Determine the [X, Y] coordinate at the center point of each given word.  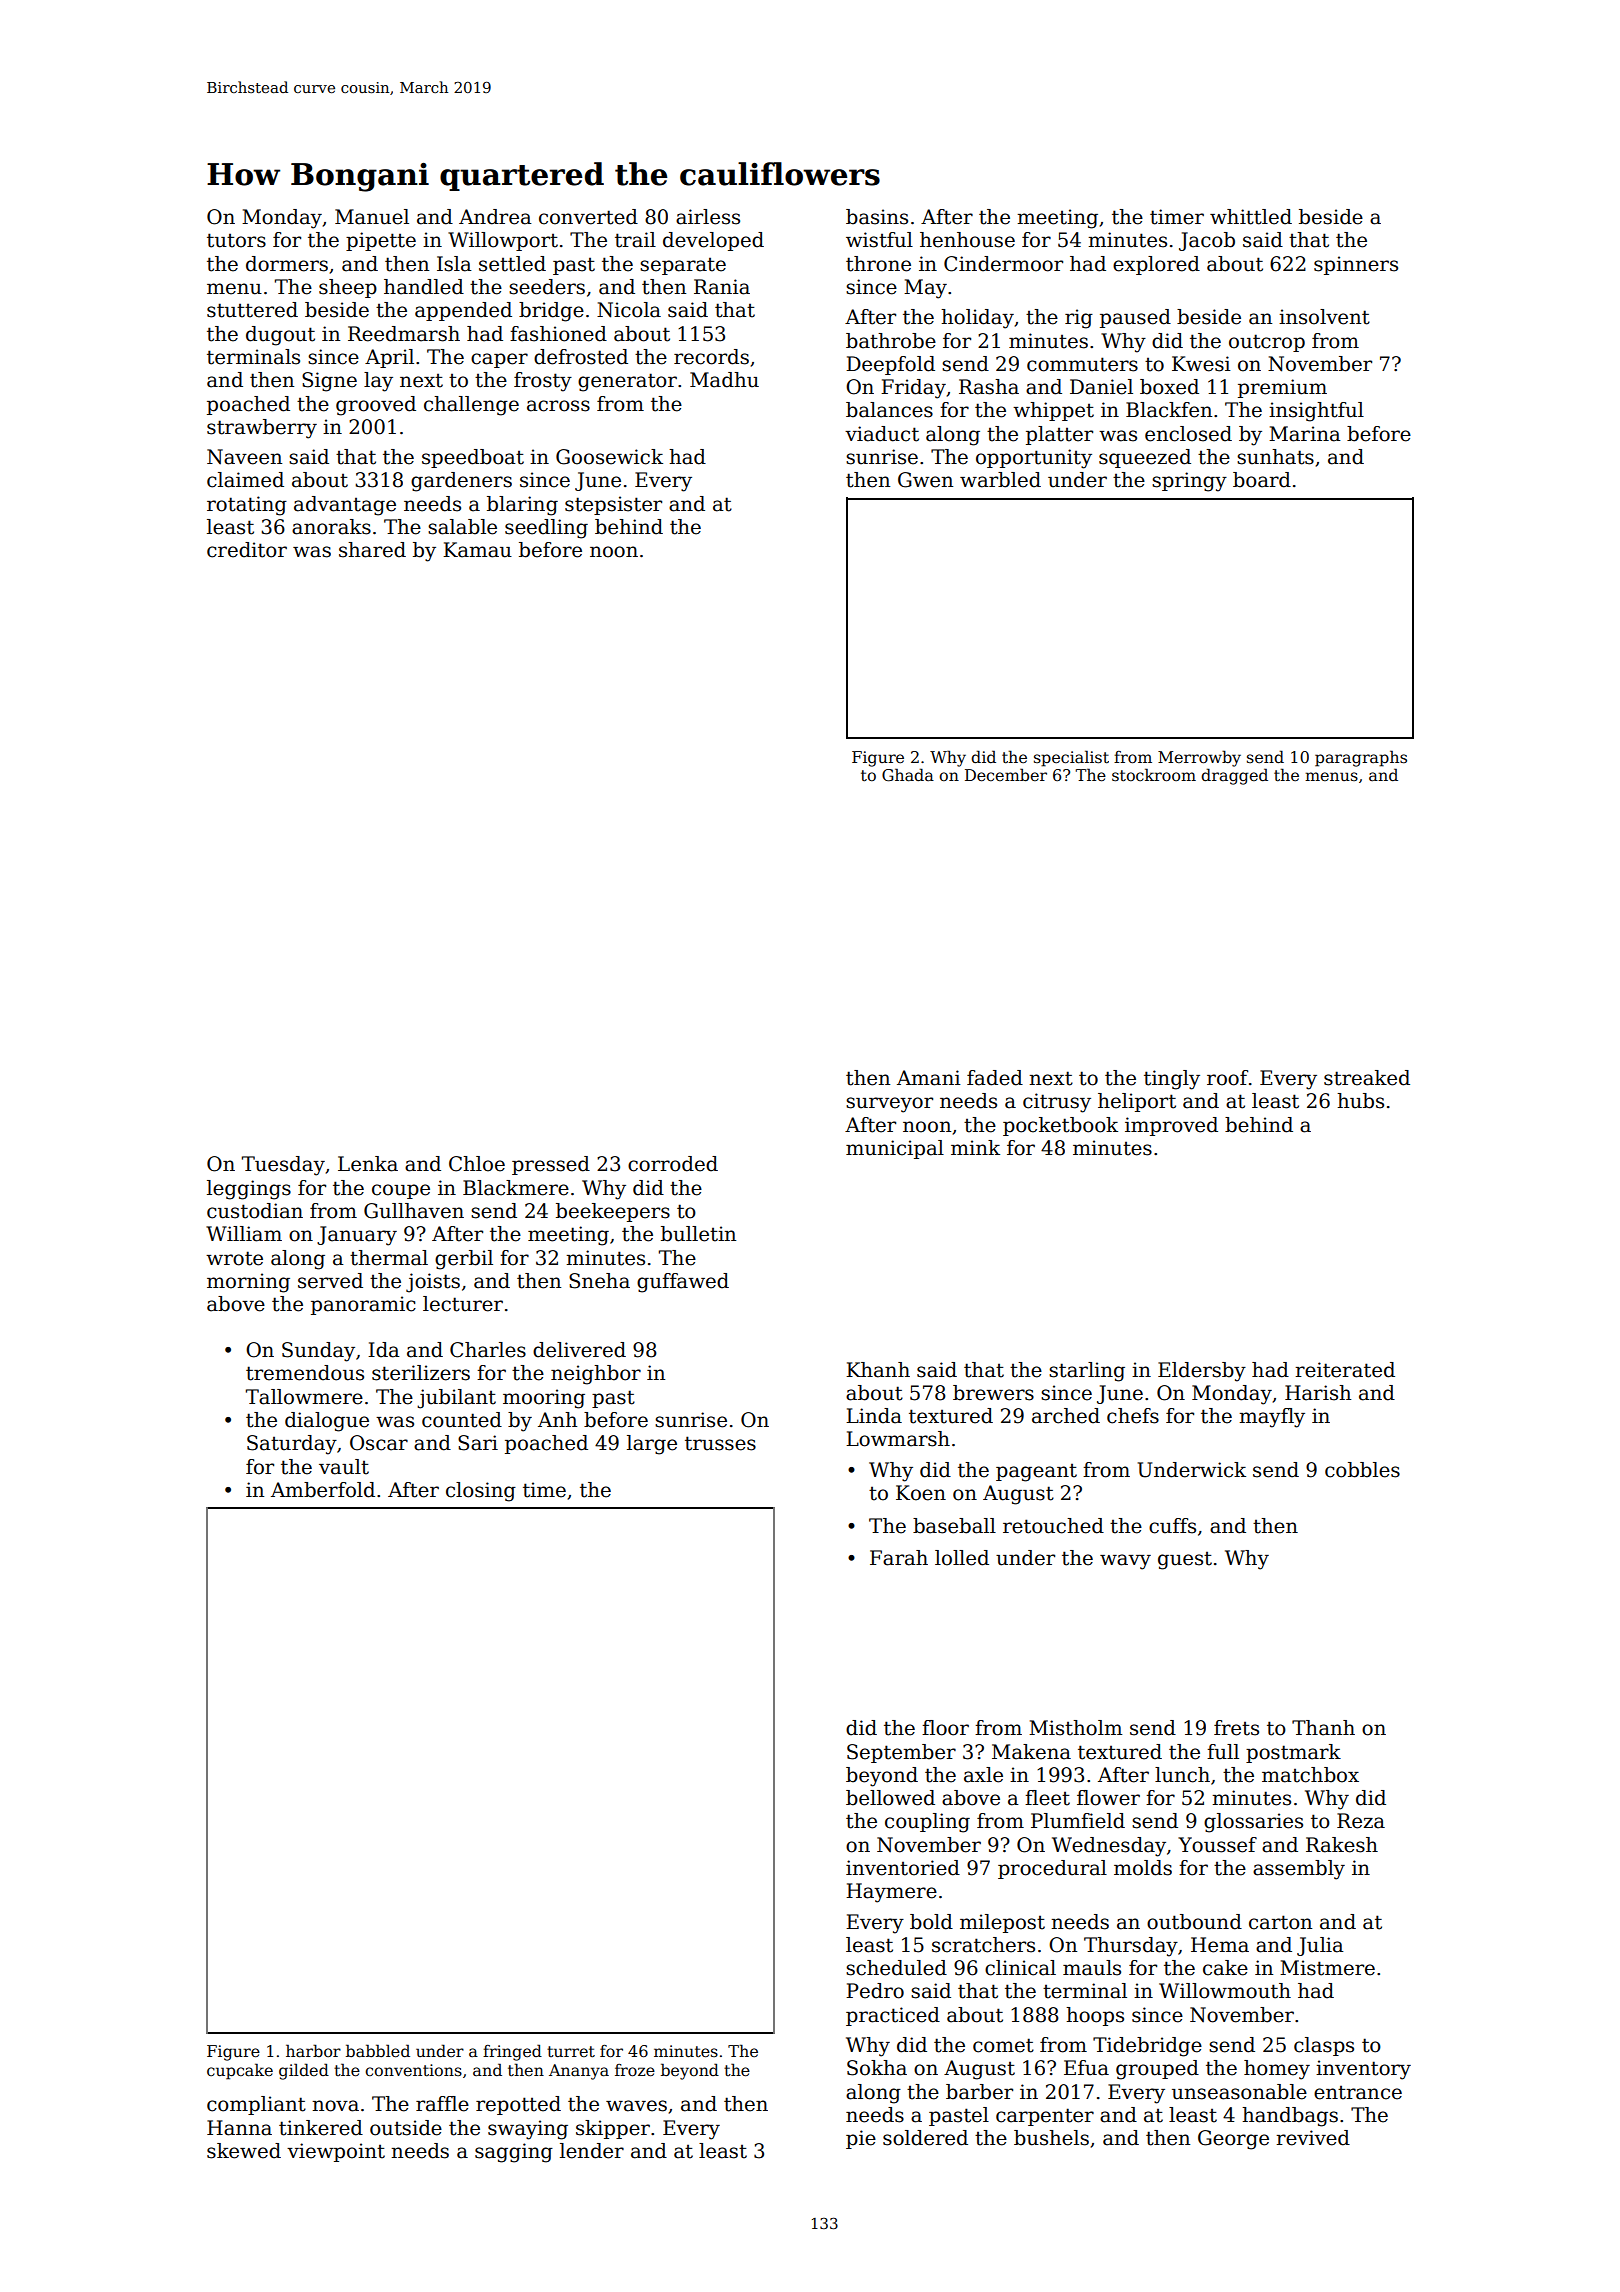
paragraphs [1361, 758]
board [1262, 480]
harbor [313, 2051]
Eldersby [1202, 1372]
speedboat [473, 458]
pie [861, 2139]
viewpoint [336, 2152]
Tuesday [283, 1166]
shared [372, 550]
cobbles [1362, 1470]
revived [1313, 2138]
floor [945, 1728]
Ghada [908, 775]
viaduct [882, 434]
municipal [895, 1149]
